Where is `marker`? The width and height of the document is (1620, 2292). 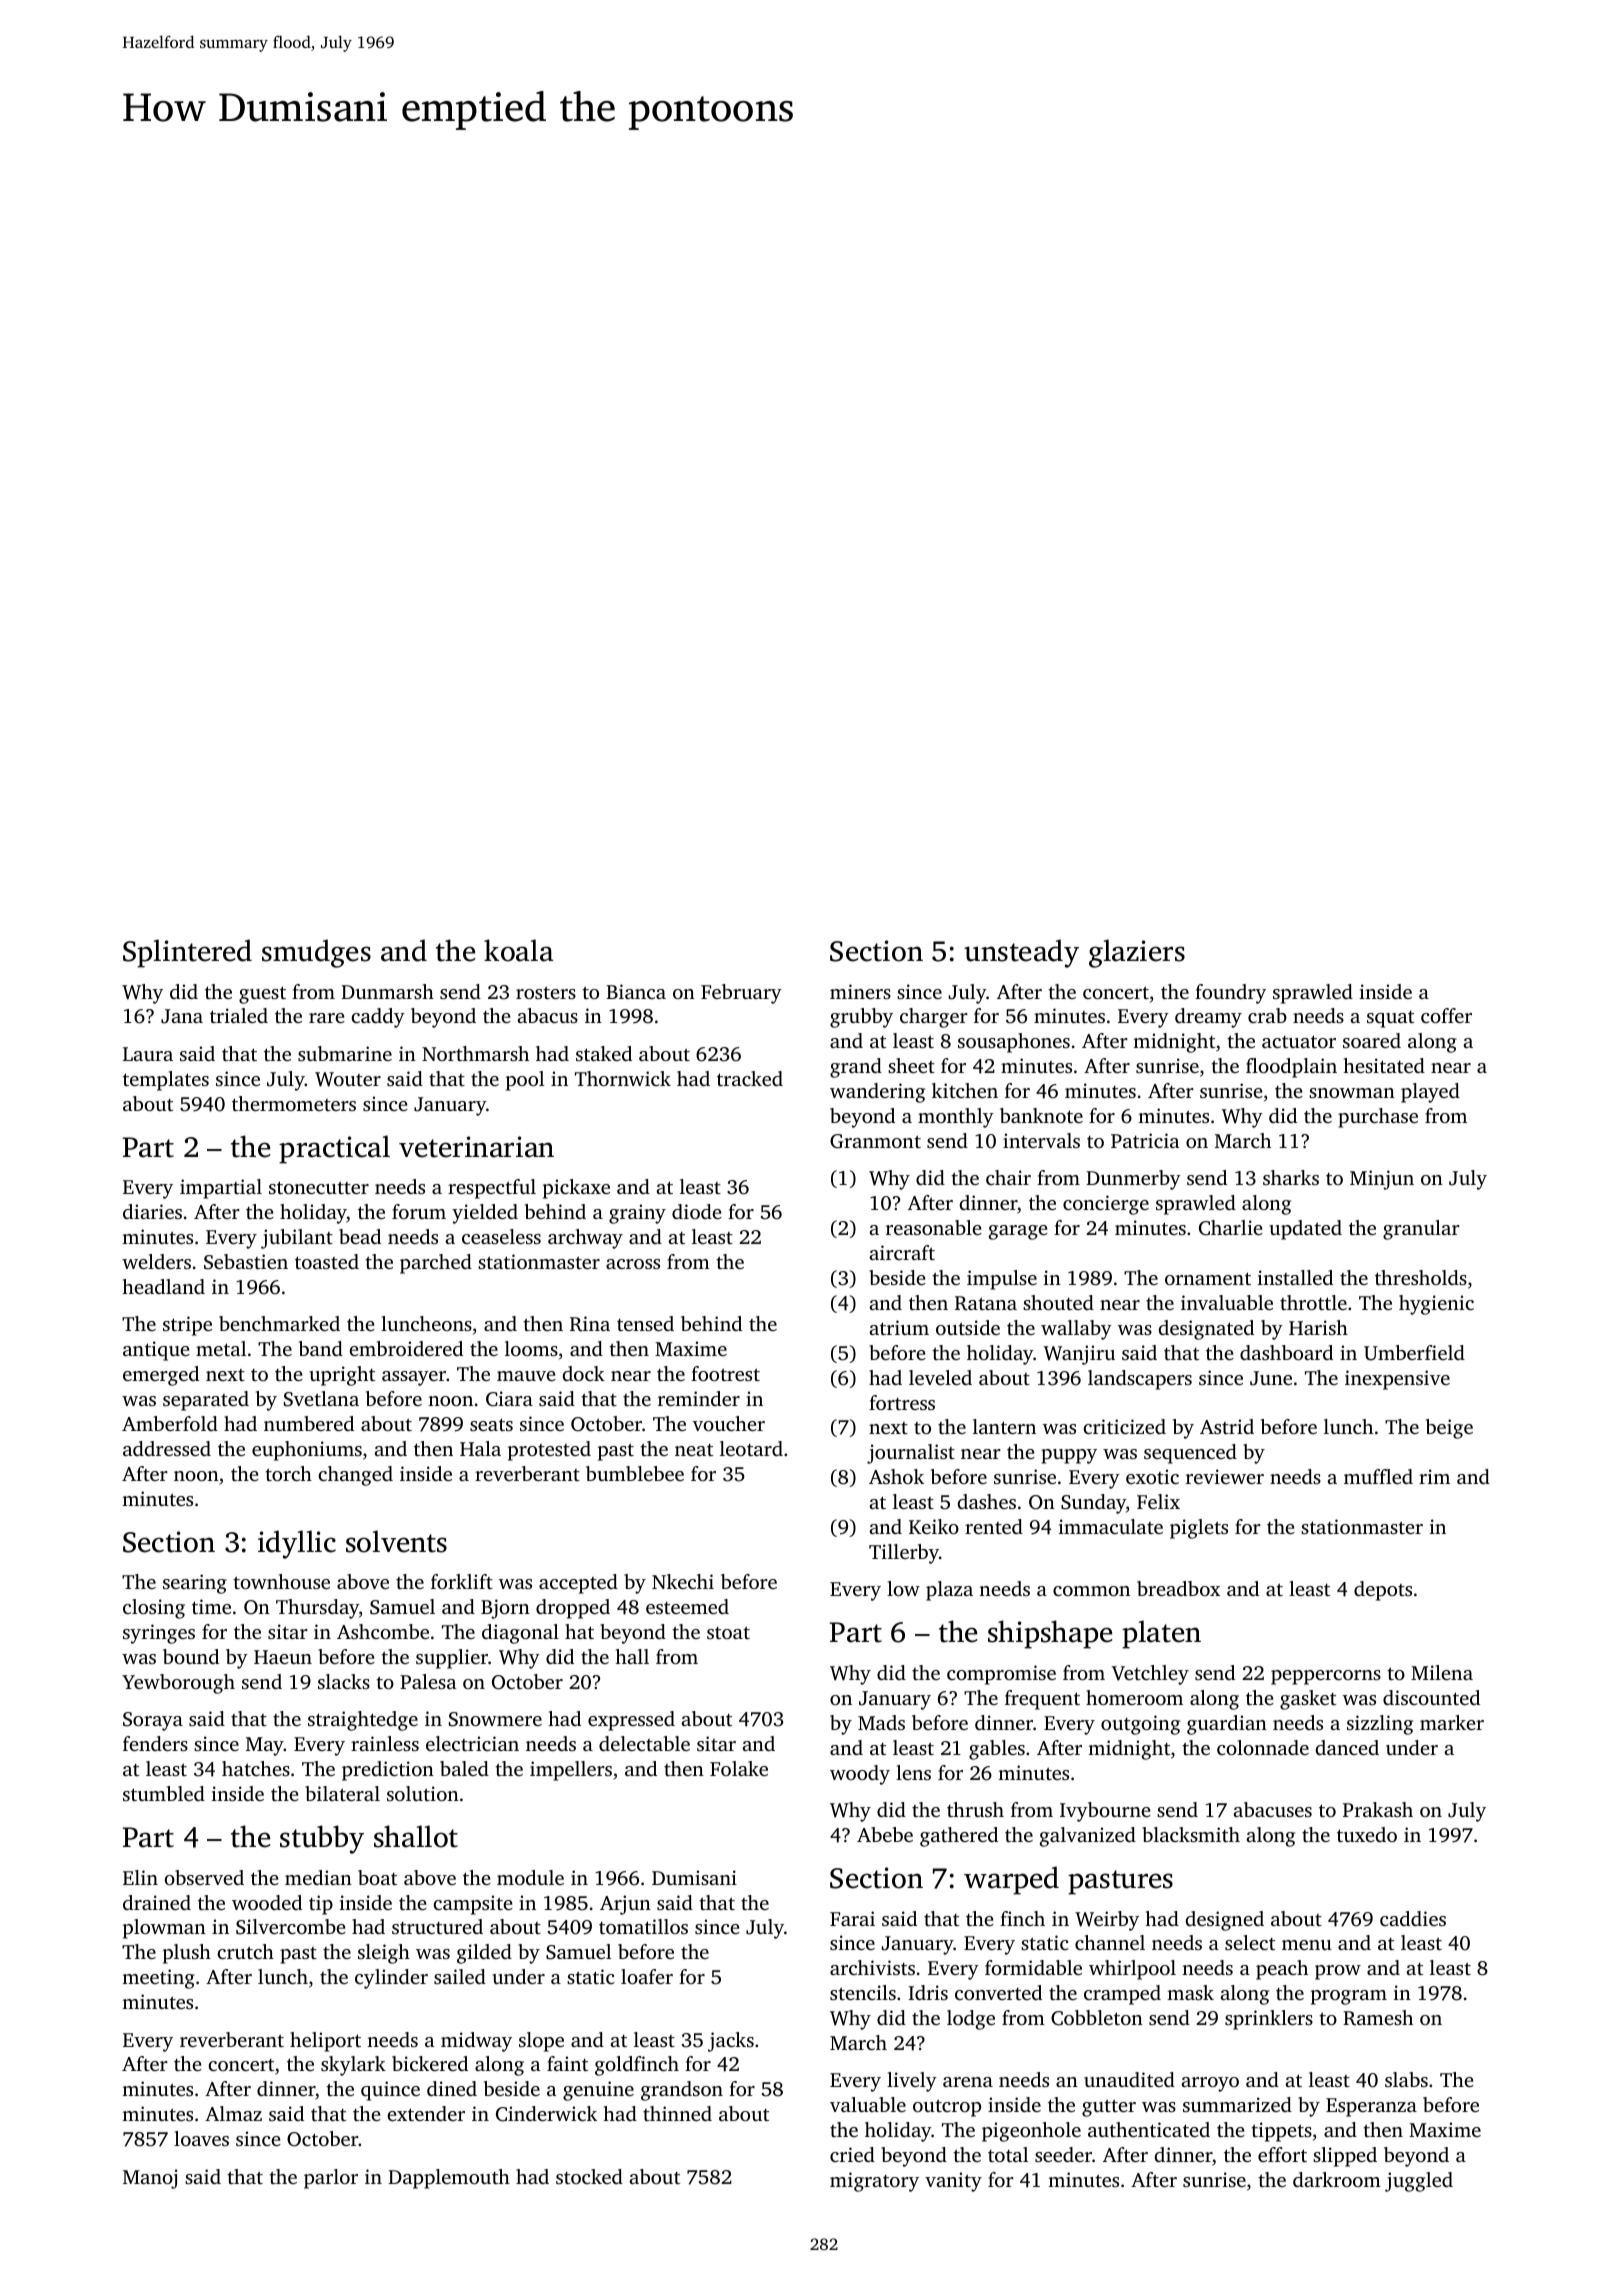
marker is located at coordinates (1452, 1722).
